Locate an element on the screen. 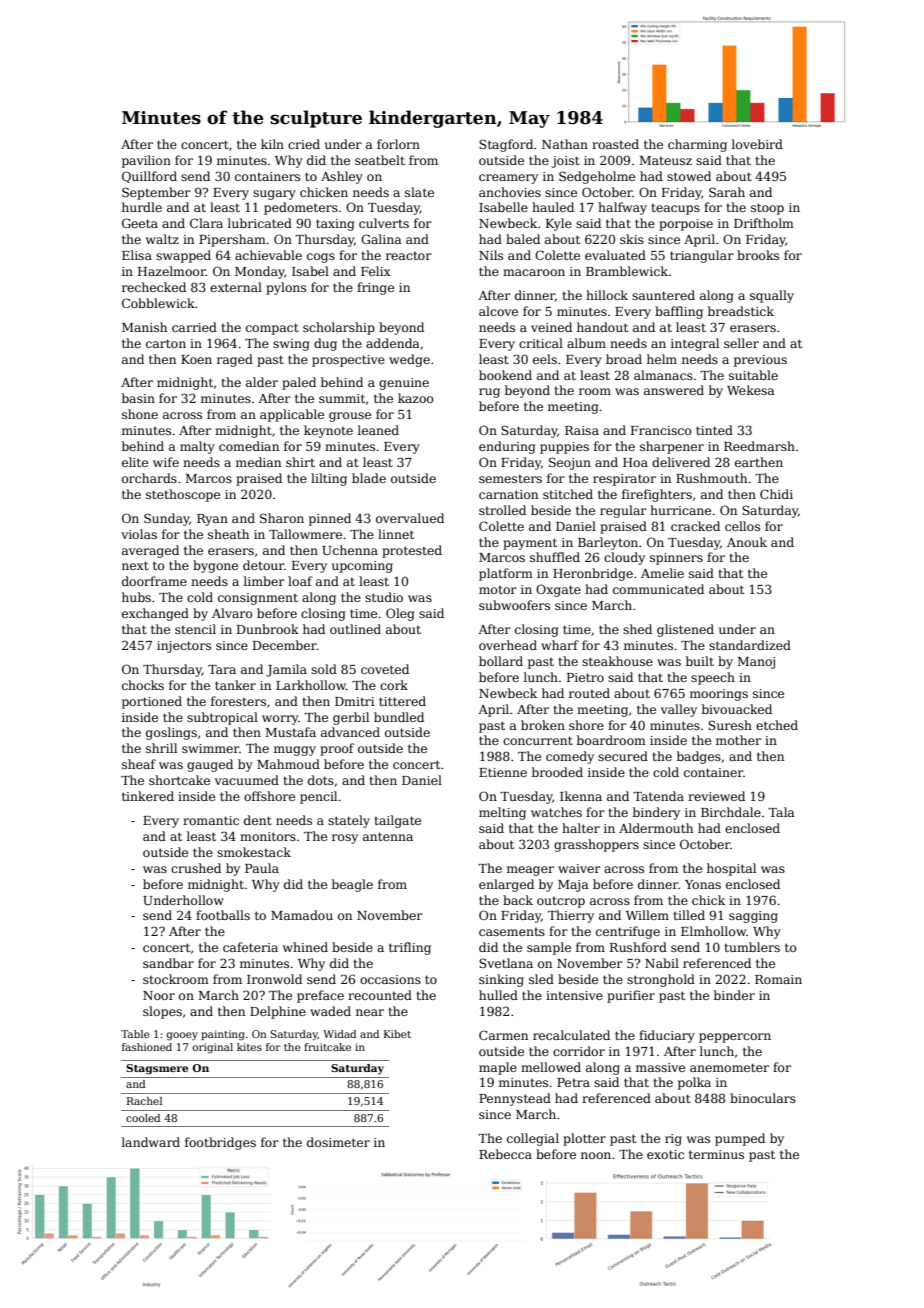 The height and width of the screenshot is (1308, 924). almanacs is located at coordinates (663, 375).
